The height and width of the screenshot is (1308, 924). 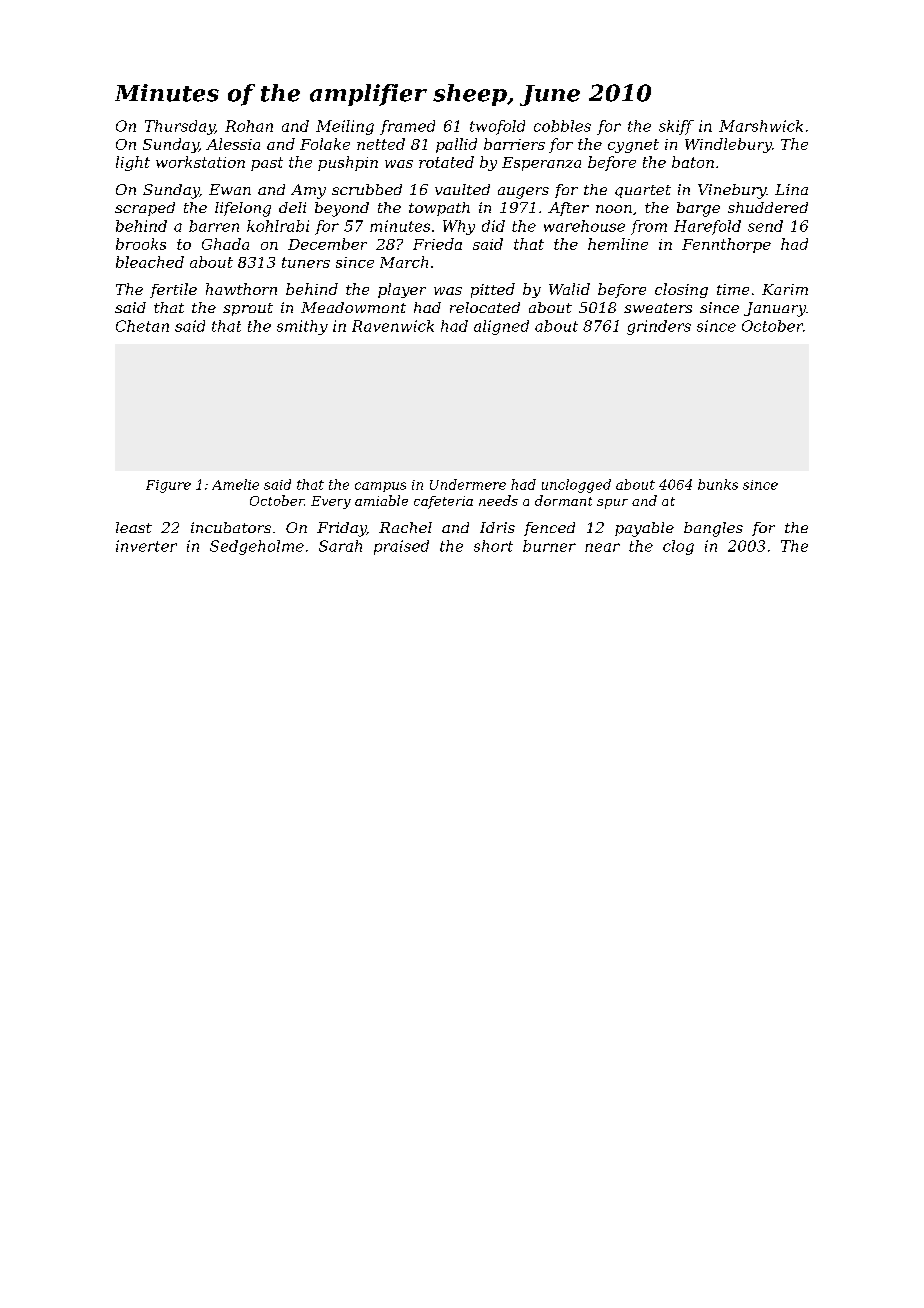 What do you see at coordinates (393, 326) in the screenshot?
I see `Ravenwick` at bounding box center [393, 326].
